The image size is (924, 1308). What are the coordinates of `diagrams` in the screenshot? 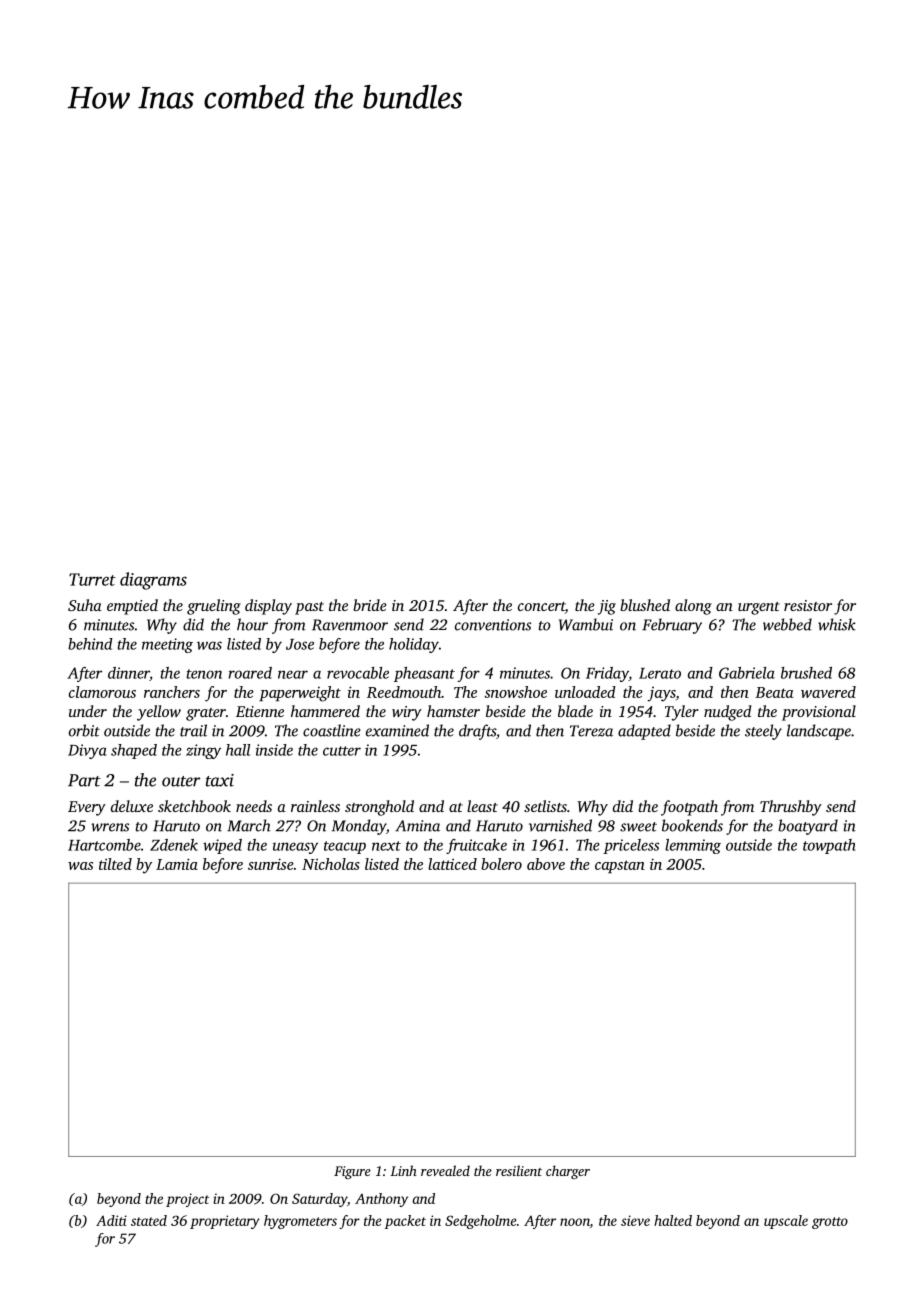 It's located at (153, 581).
